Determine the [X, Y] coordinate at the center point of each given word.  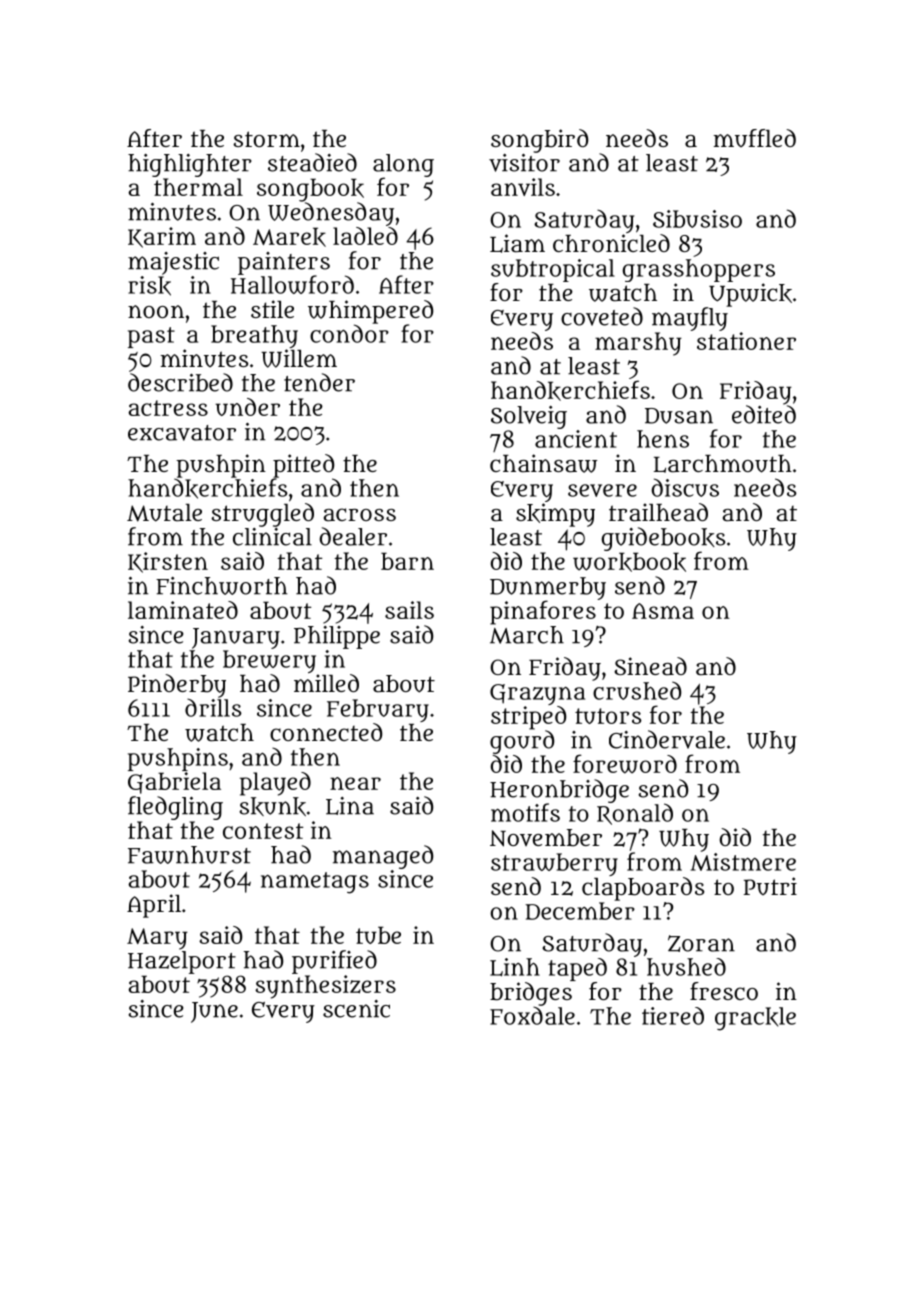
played [275, 784]
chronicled [611, 243]
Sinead [650, 666]
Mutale [164, 513]
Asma [663, 611]
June [214, 1012]
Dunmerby [548, 588]
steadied [312, 162]
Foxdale [532, 1015]
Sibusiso [697, 219]
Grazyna [537, 694]
